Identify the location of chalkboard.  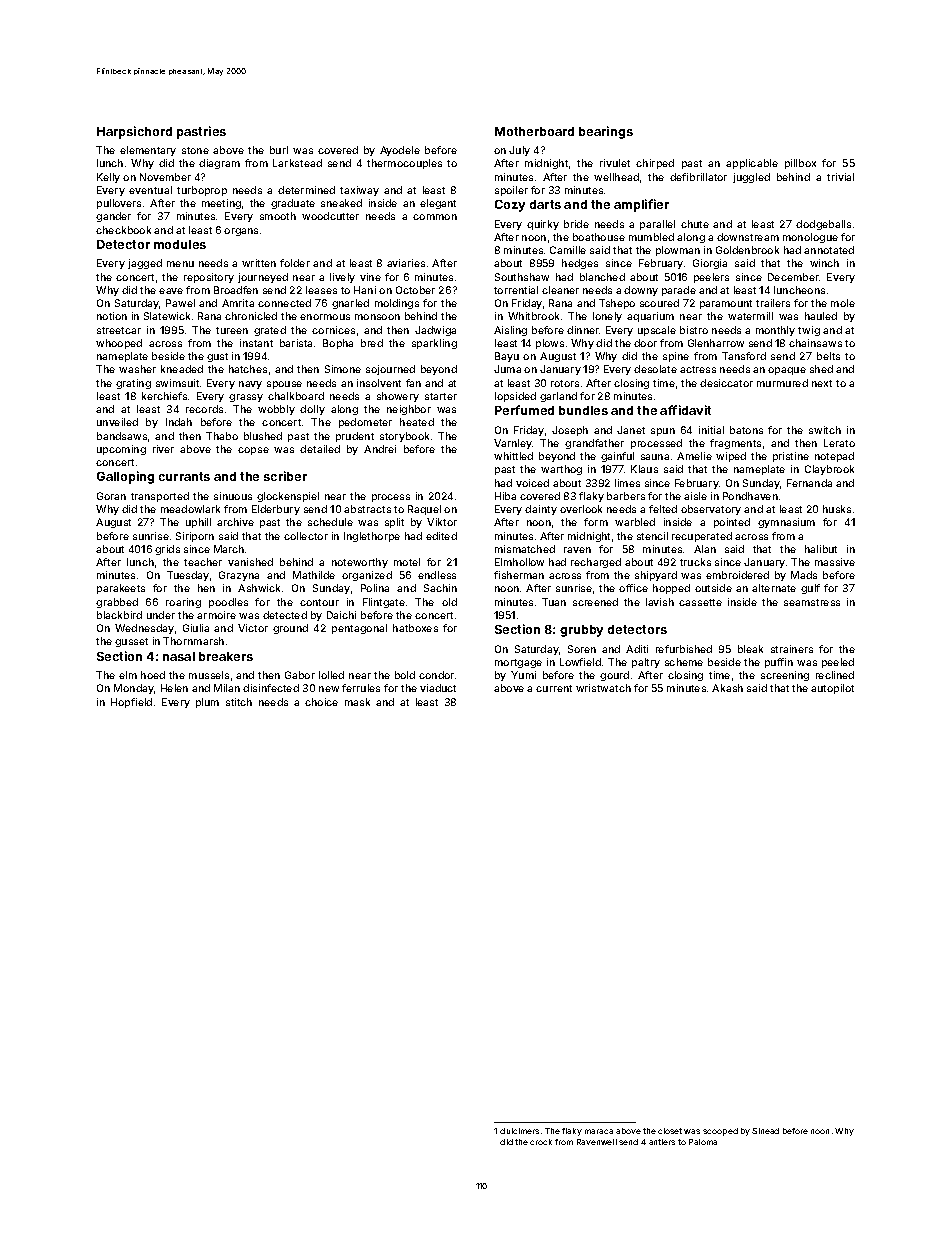
(296, 396).
